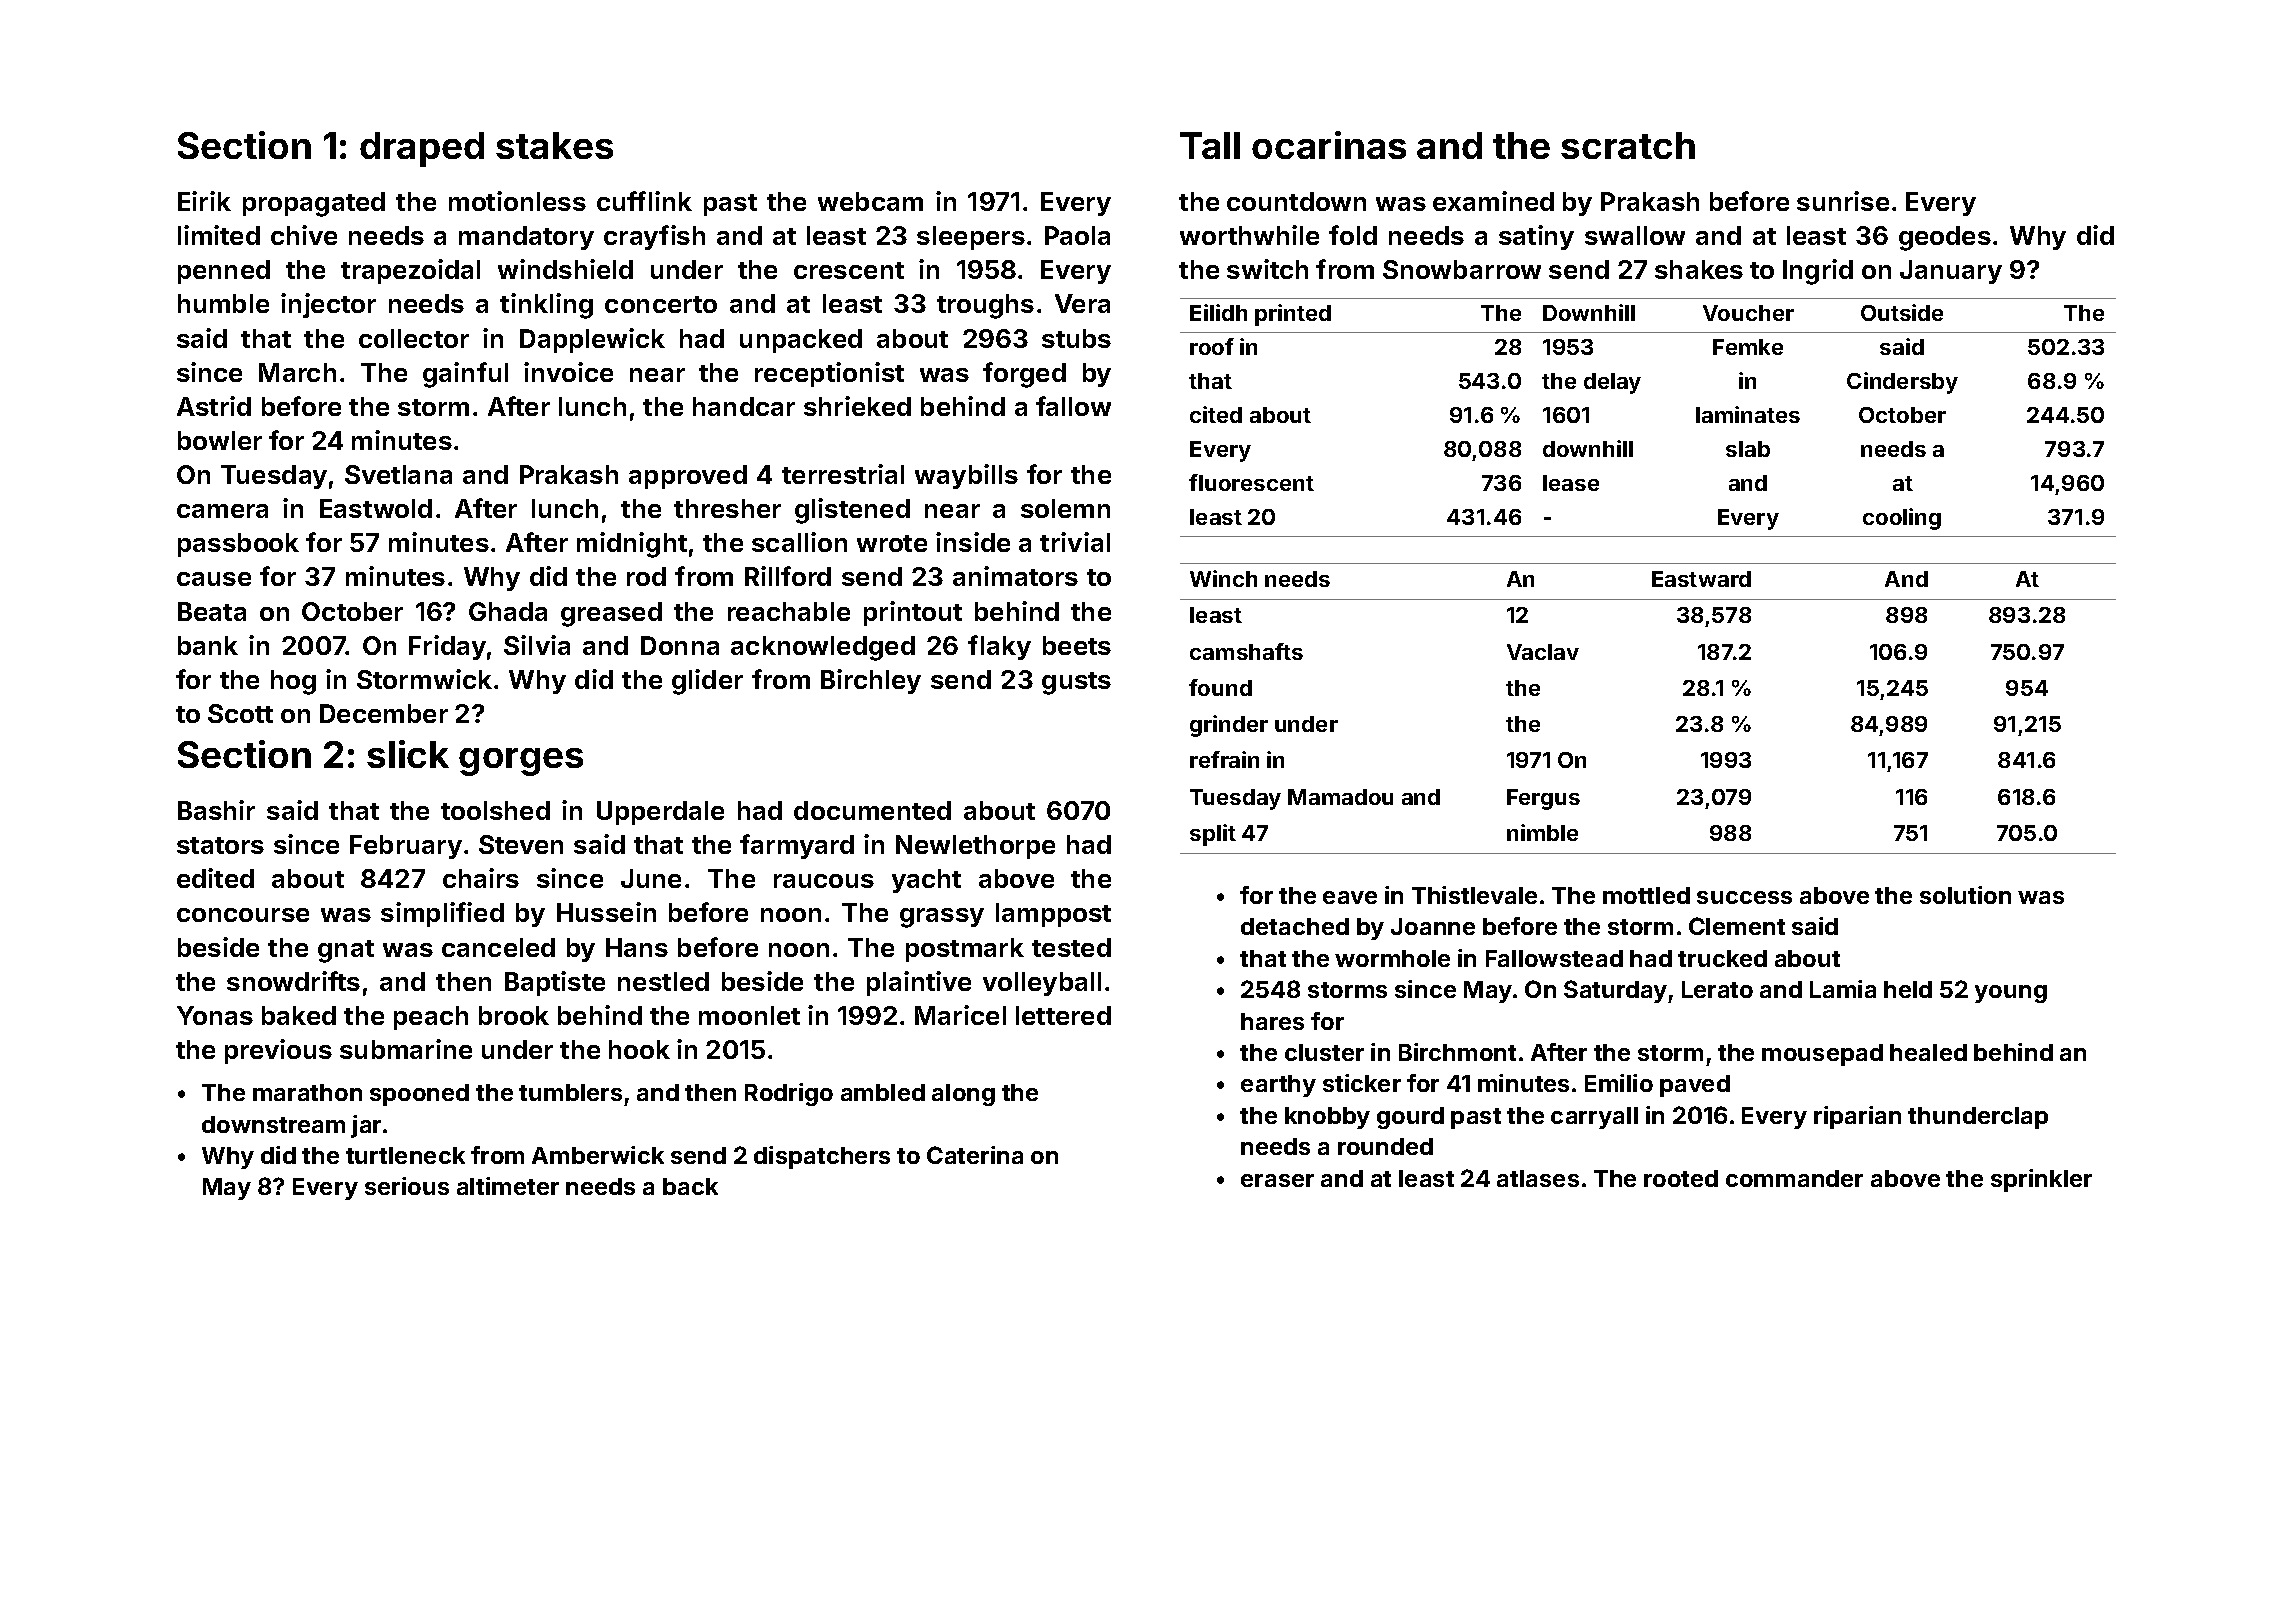  I want to click on grassy, so click(942, 918).
